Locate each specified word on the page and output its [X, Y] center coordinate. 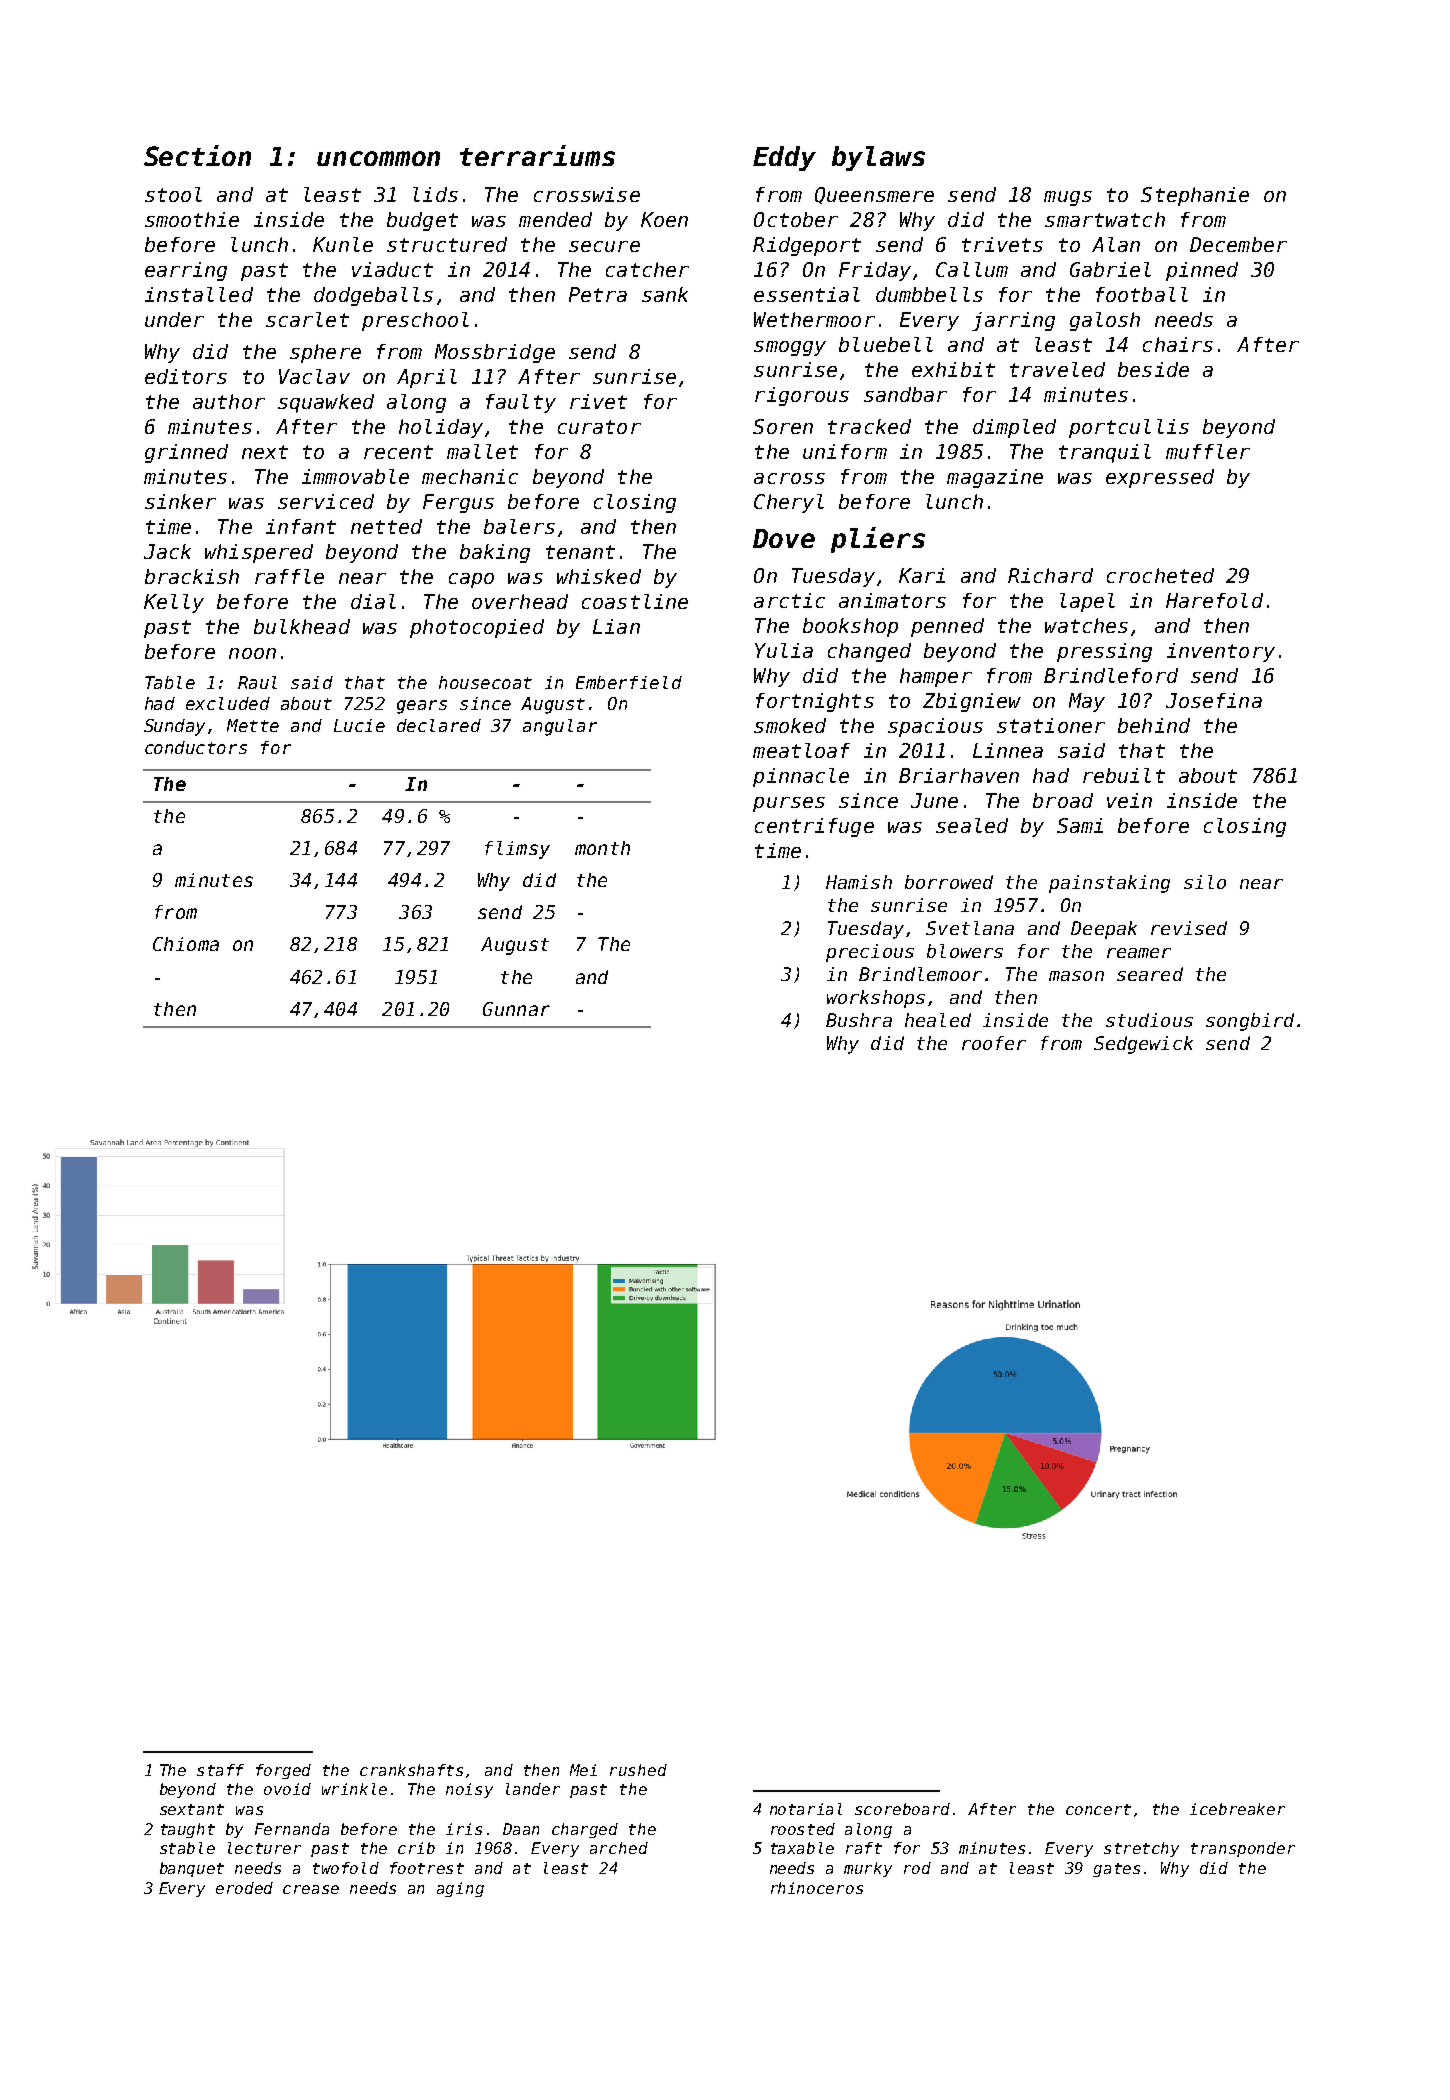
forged [283, 1771]
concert [1098, 1809]
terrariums [537, 155]
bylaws [878, 158]
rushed [638, 1770]
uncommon [378, 158]
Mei [583, 1770]
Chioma [186, 944]
